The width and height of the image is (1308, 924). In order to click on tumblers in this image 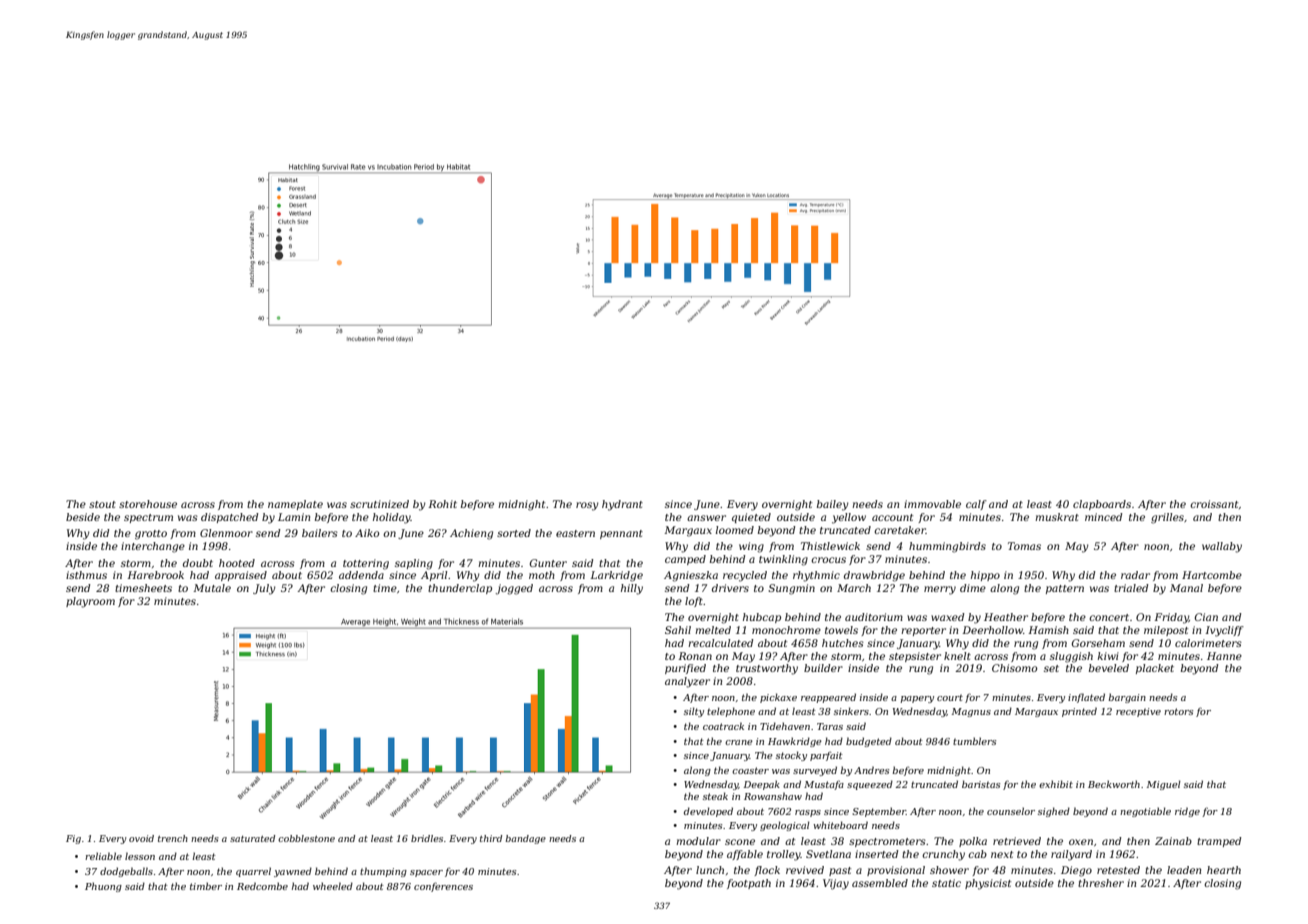, I will do `click(974, 741)`.
